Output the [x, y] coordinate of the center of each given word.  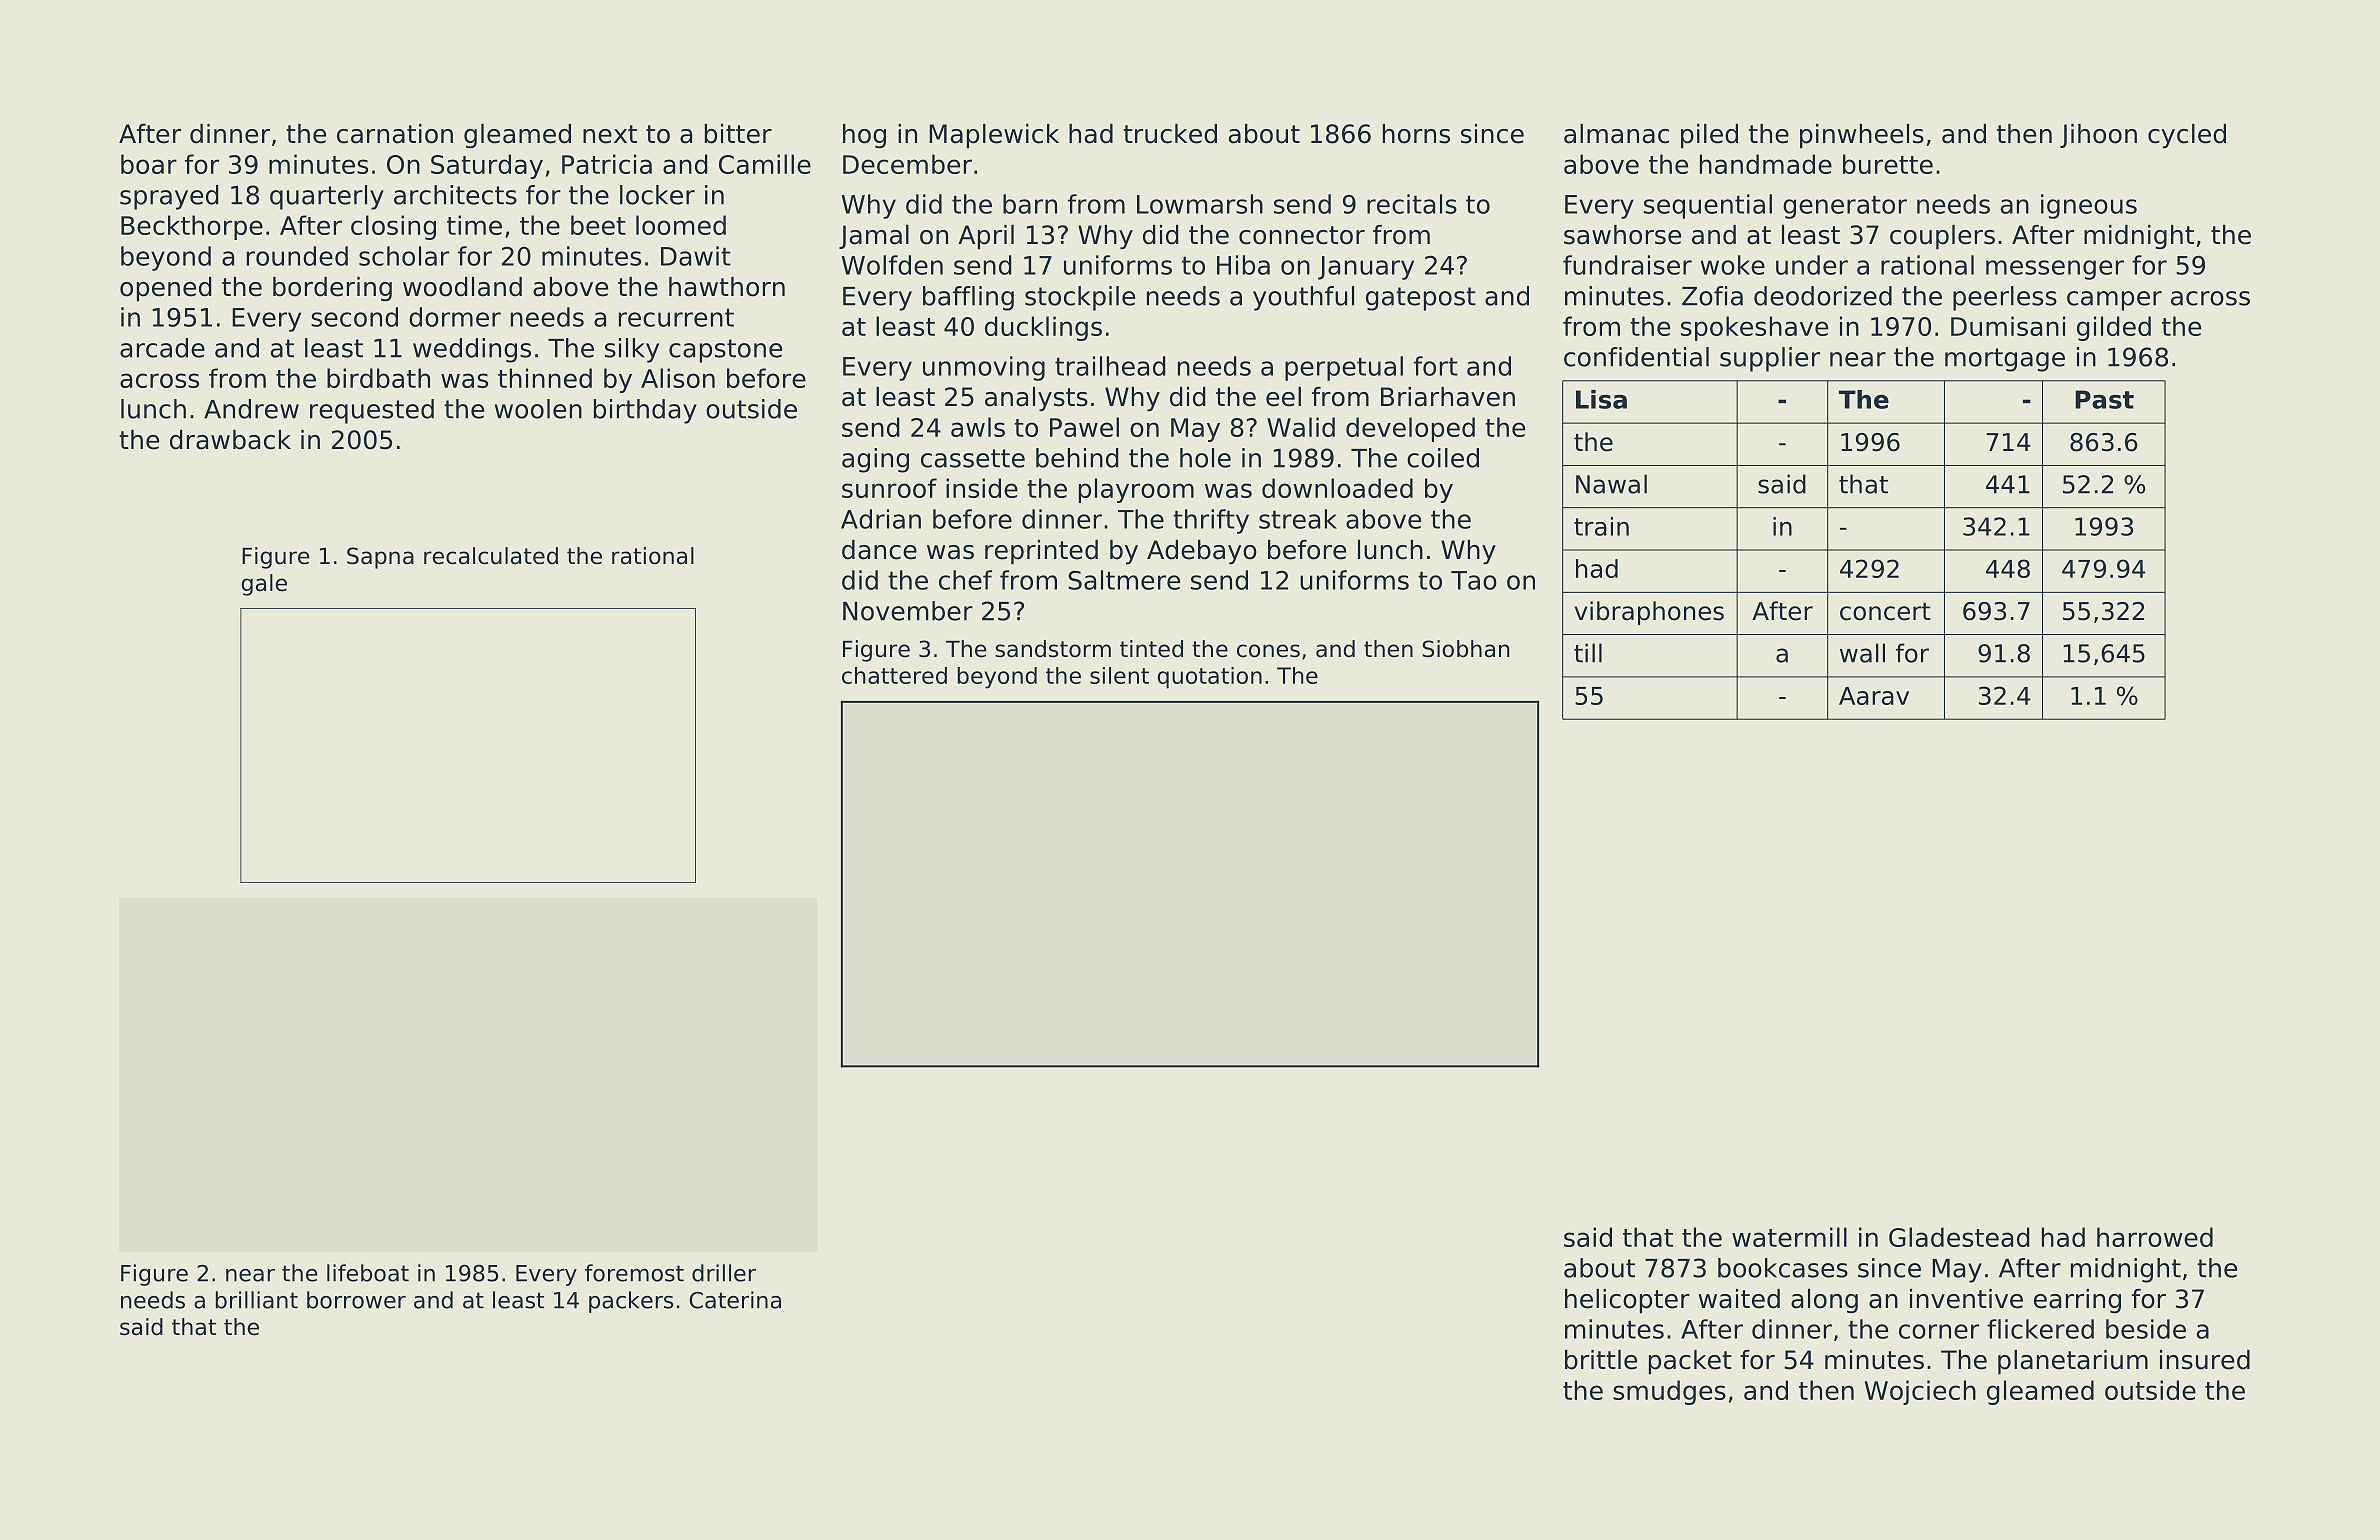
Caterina [735, 1300]
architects [455, 195]
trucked [1170, 134]
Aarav [1874, 696]
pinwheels [1862, 136]
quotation [1209, 678]
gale [264, 585]
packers [631, 1302]
